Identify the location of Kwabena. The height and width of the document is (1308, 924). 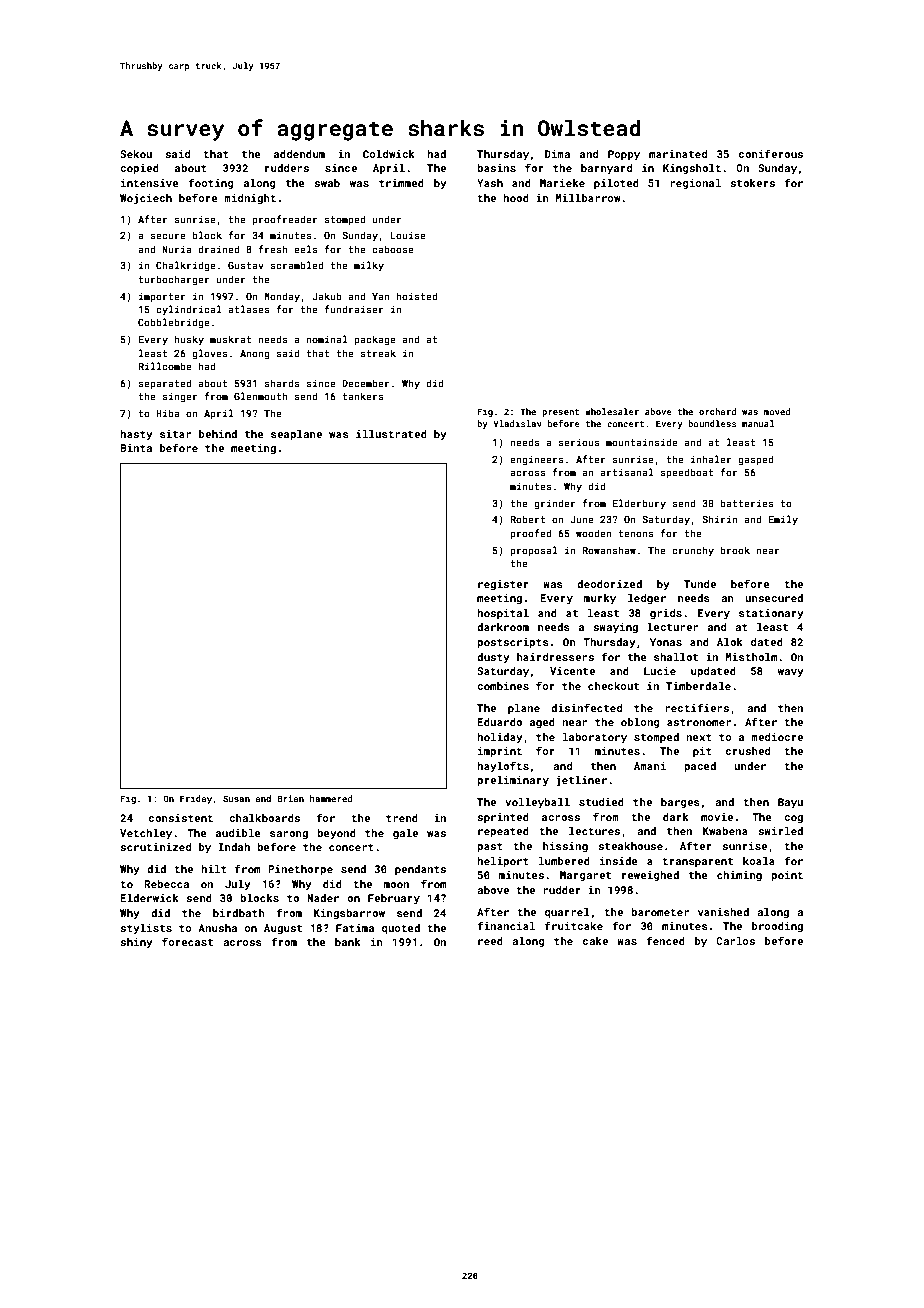
(725, 831).
